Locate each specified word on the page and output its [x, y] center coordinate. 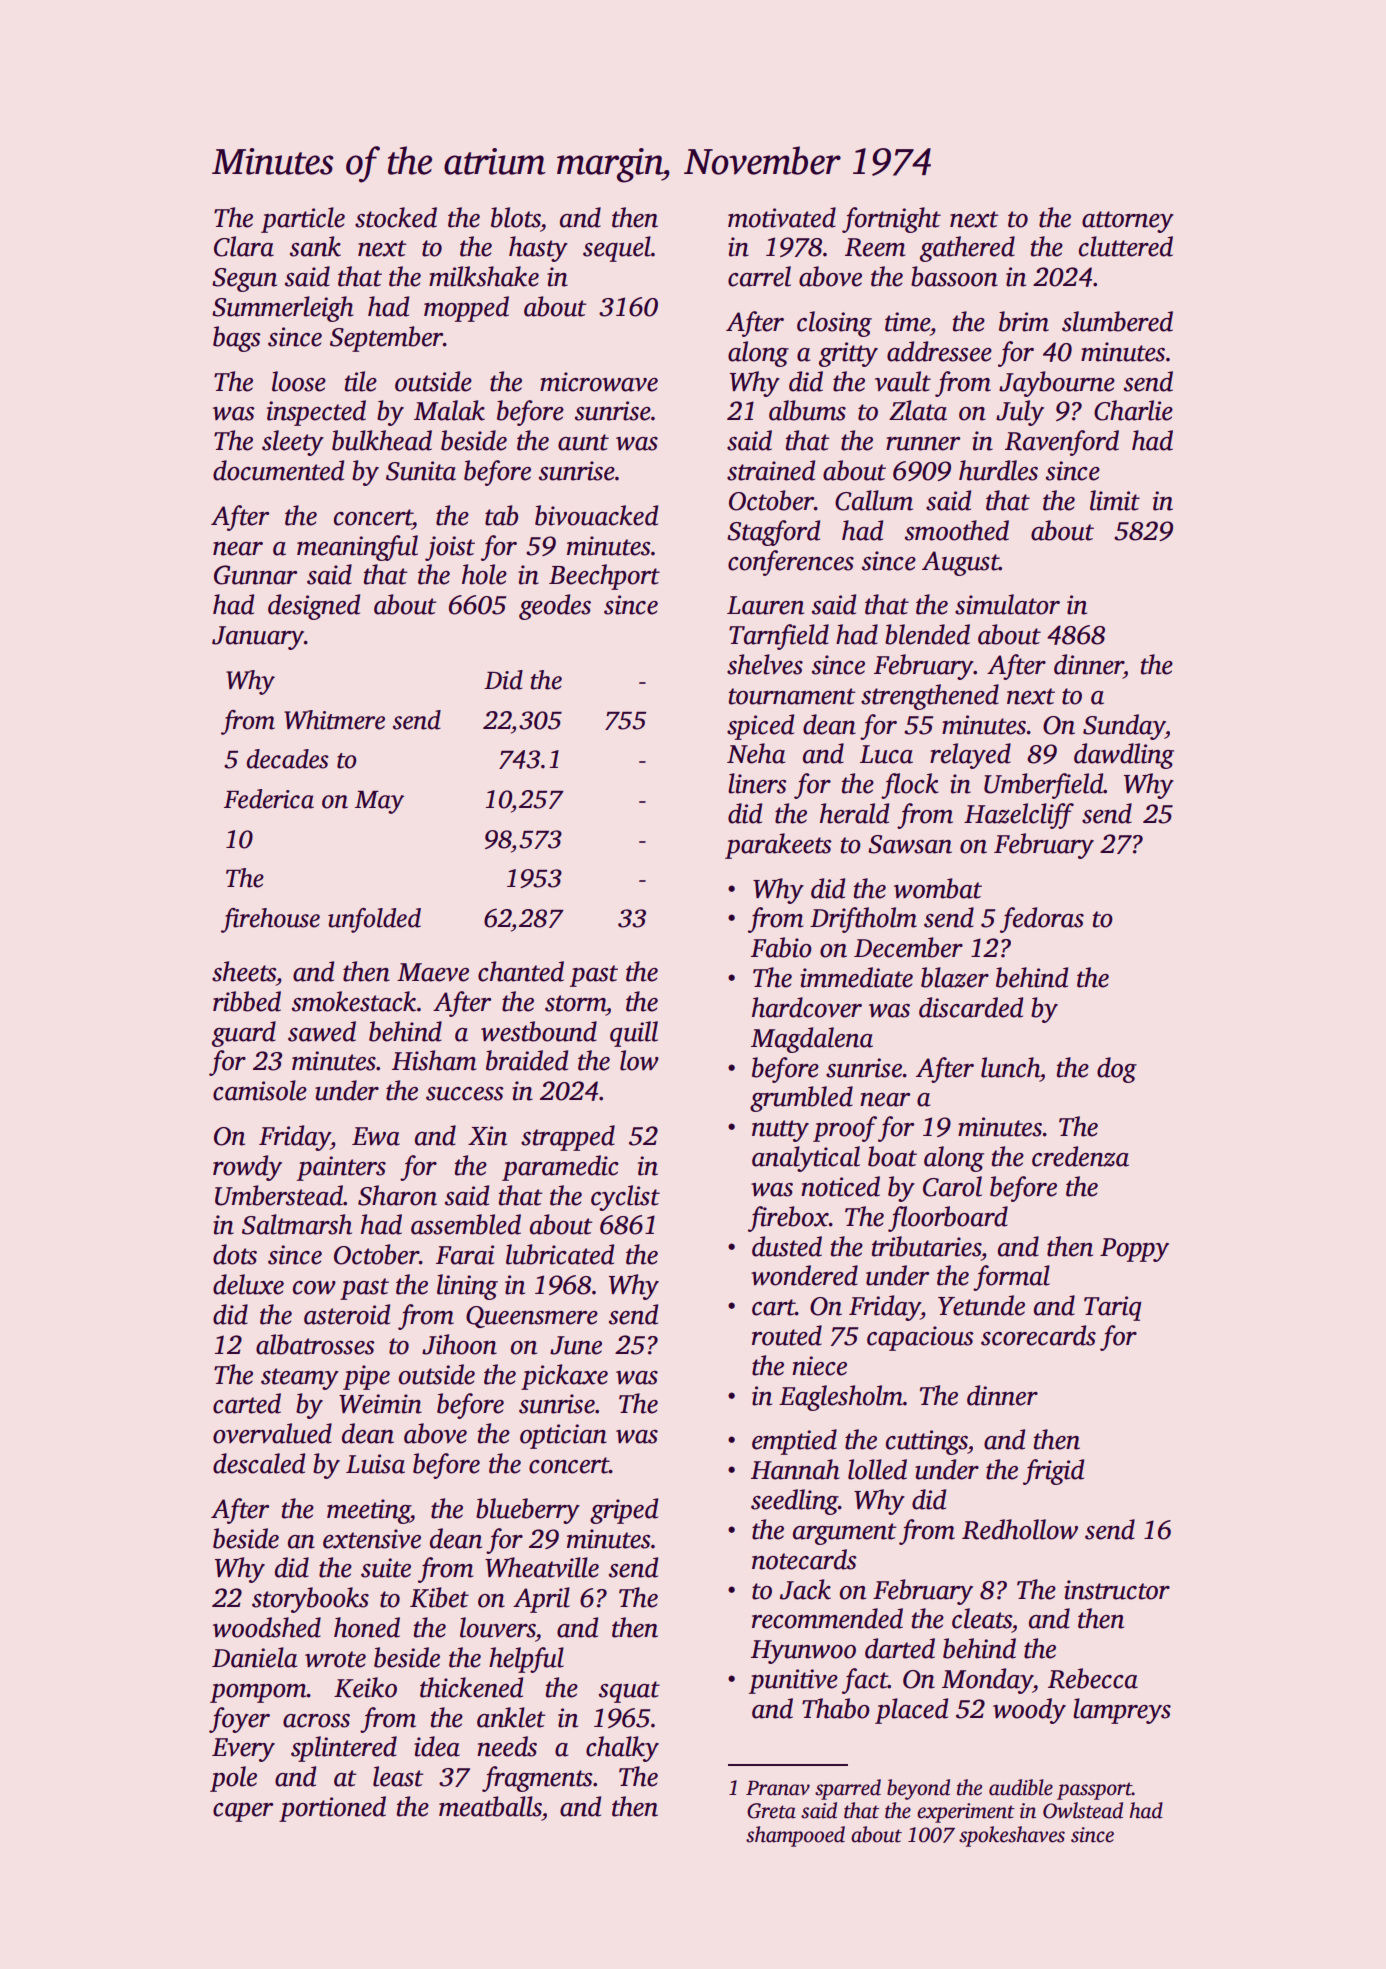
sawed [322, 1031]
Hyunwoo [803, 1652]
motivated [782, 217]
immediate [856, 977]
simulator [1007, 604]
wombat [938, 888]
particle [303, 220]
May [379, 802]
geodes [555, 607]
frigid [1053, 1472]
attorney [1128, 222]
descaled [259, 1463]
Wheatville [542, 1567]
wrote [335, 1659]
